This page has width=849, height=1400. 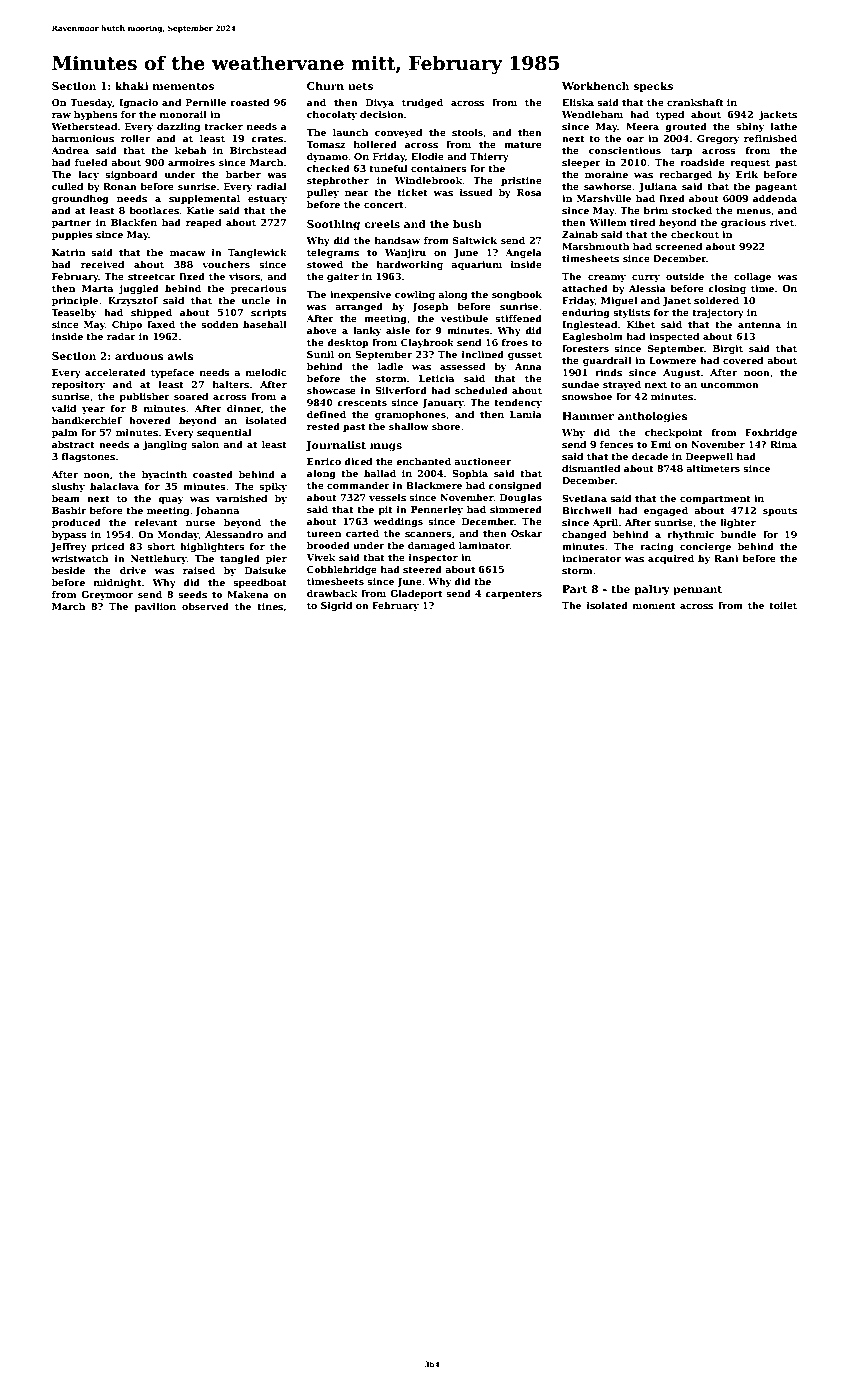 What do you see at coordinates (73, 313) in the page?
I see `Teaselby` at bounding box center [73, 313].
